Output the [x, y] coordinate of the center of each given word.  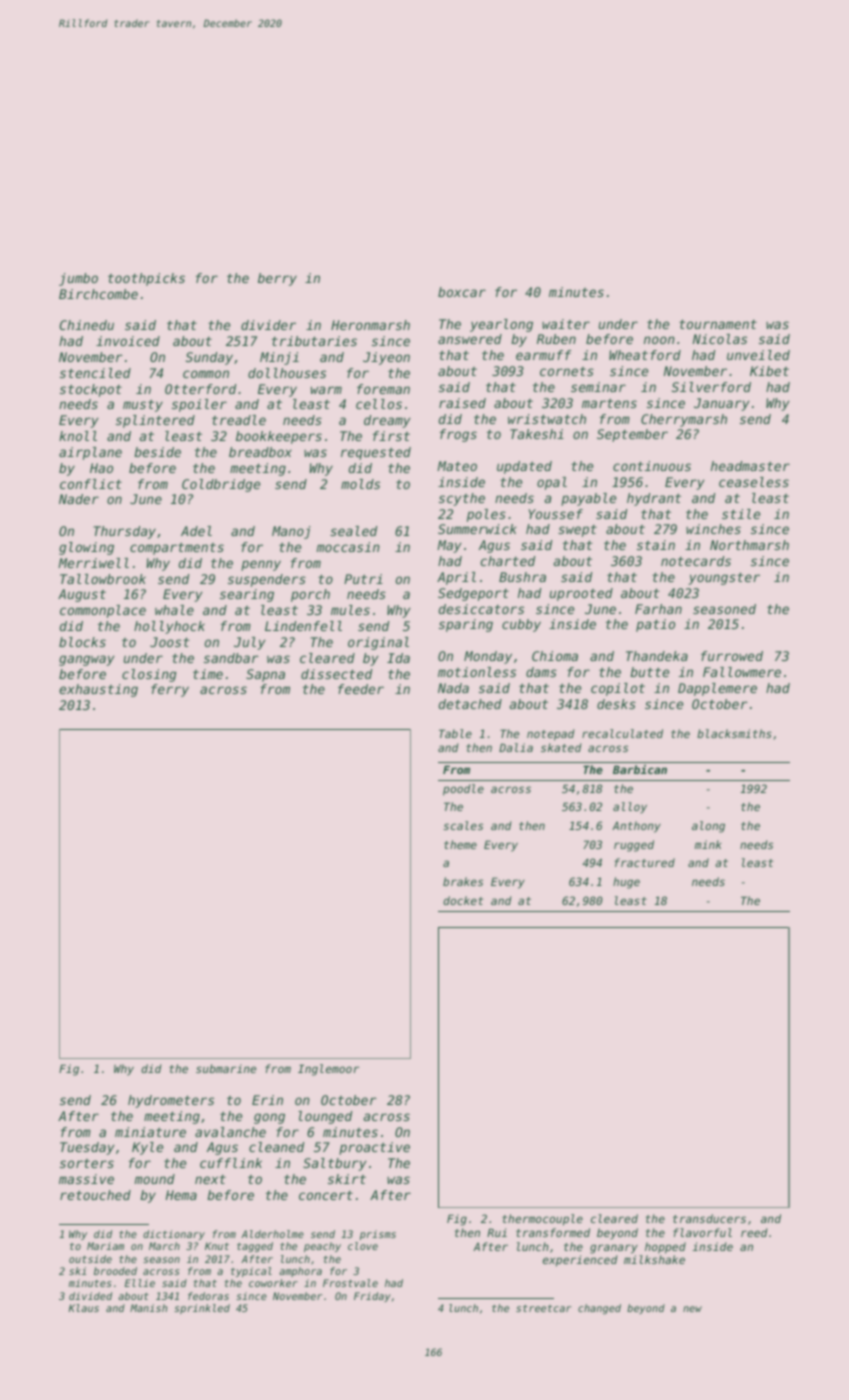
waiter [566, 324]
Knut [217, 1246]
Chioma [555, 656]
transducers [709, 1218]
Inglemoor [328, 1070]
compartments [177, 549]
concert [326, 1195]
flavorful [702, 1232]
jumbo [78, 279]
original [378, 643]
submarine [226, 1068]
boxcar [462, 292]
